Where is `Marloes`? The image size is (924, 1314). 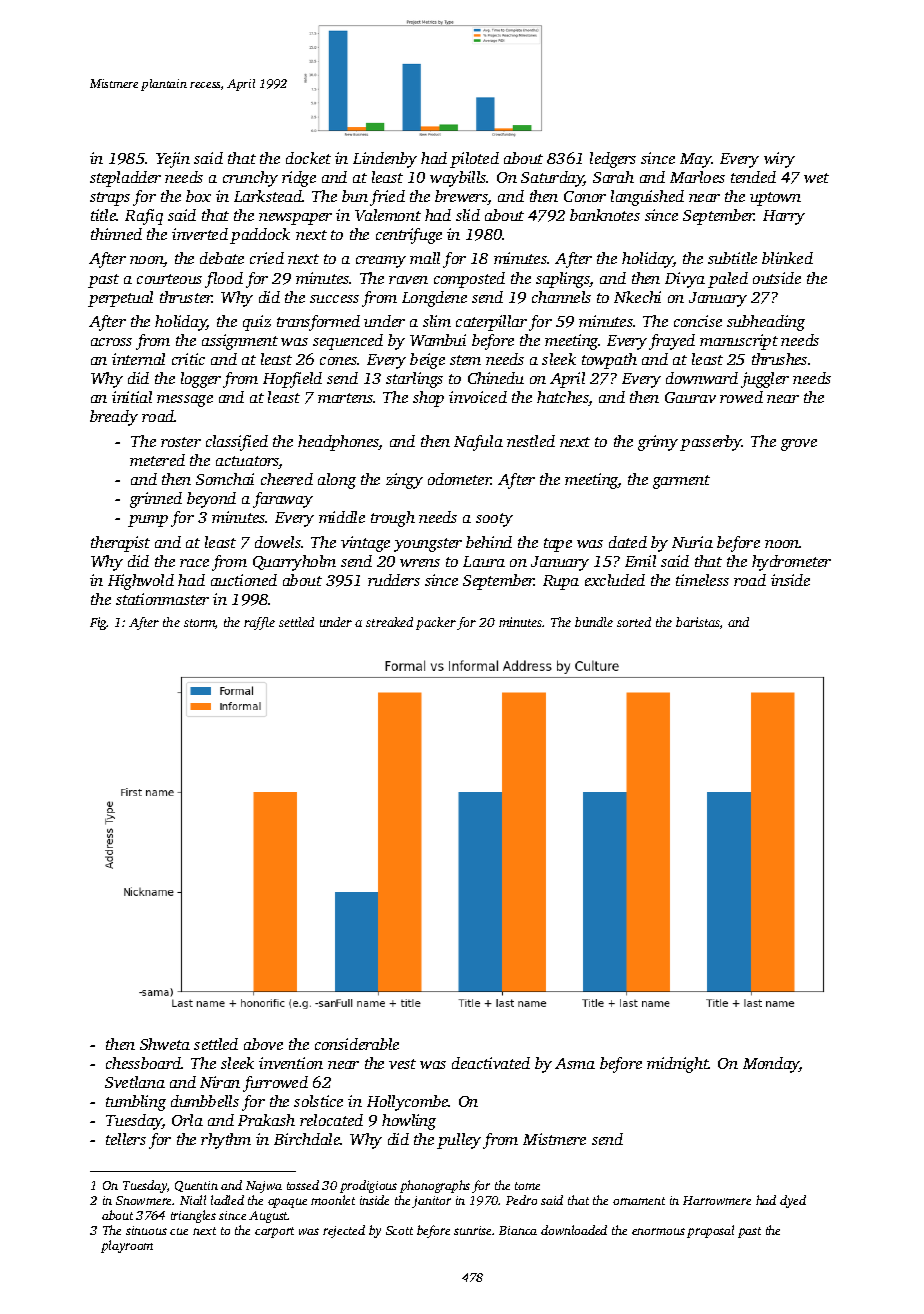 Marloes is located at coordinates (697, 177).
